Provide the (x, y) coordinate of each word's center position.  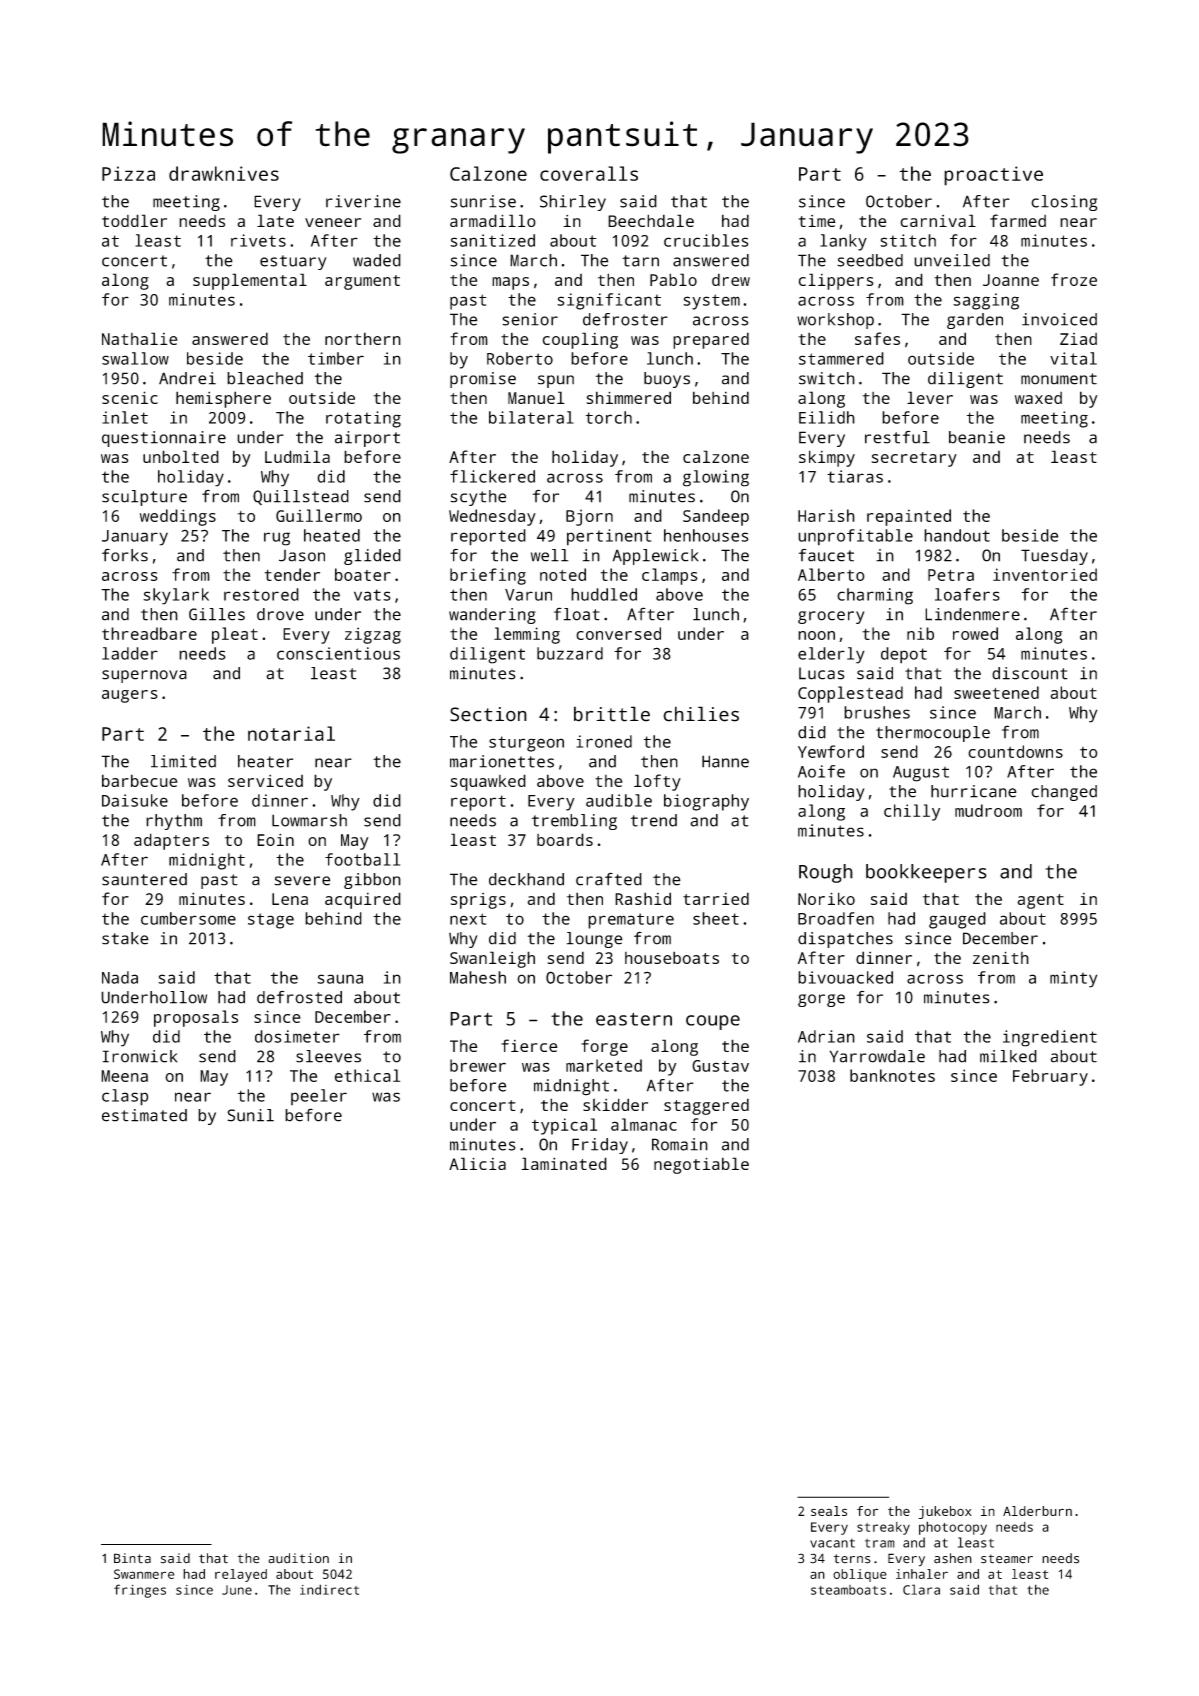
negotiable (701, 1165)
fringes (140, 1591)
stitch (908, 240)
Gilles (217, 614)
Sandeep (716, 517)
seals (829, 1511)
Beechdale (651, 220)
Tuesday (1054, 557)
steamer (1007, 1559)
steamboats (848, 1590)
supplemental (250, 281)
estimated (144, 1115)
